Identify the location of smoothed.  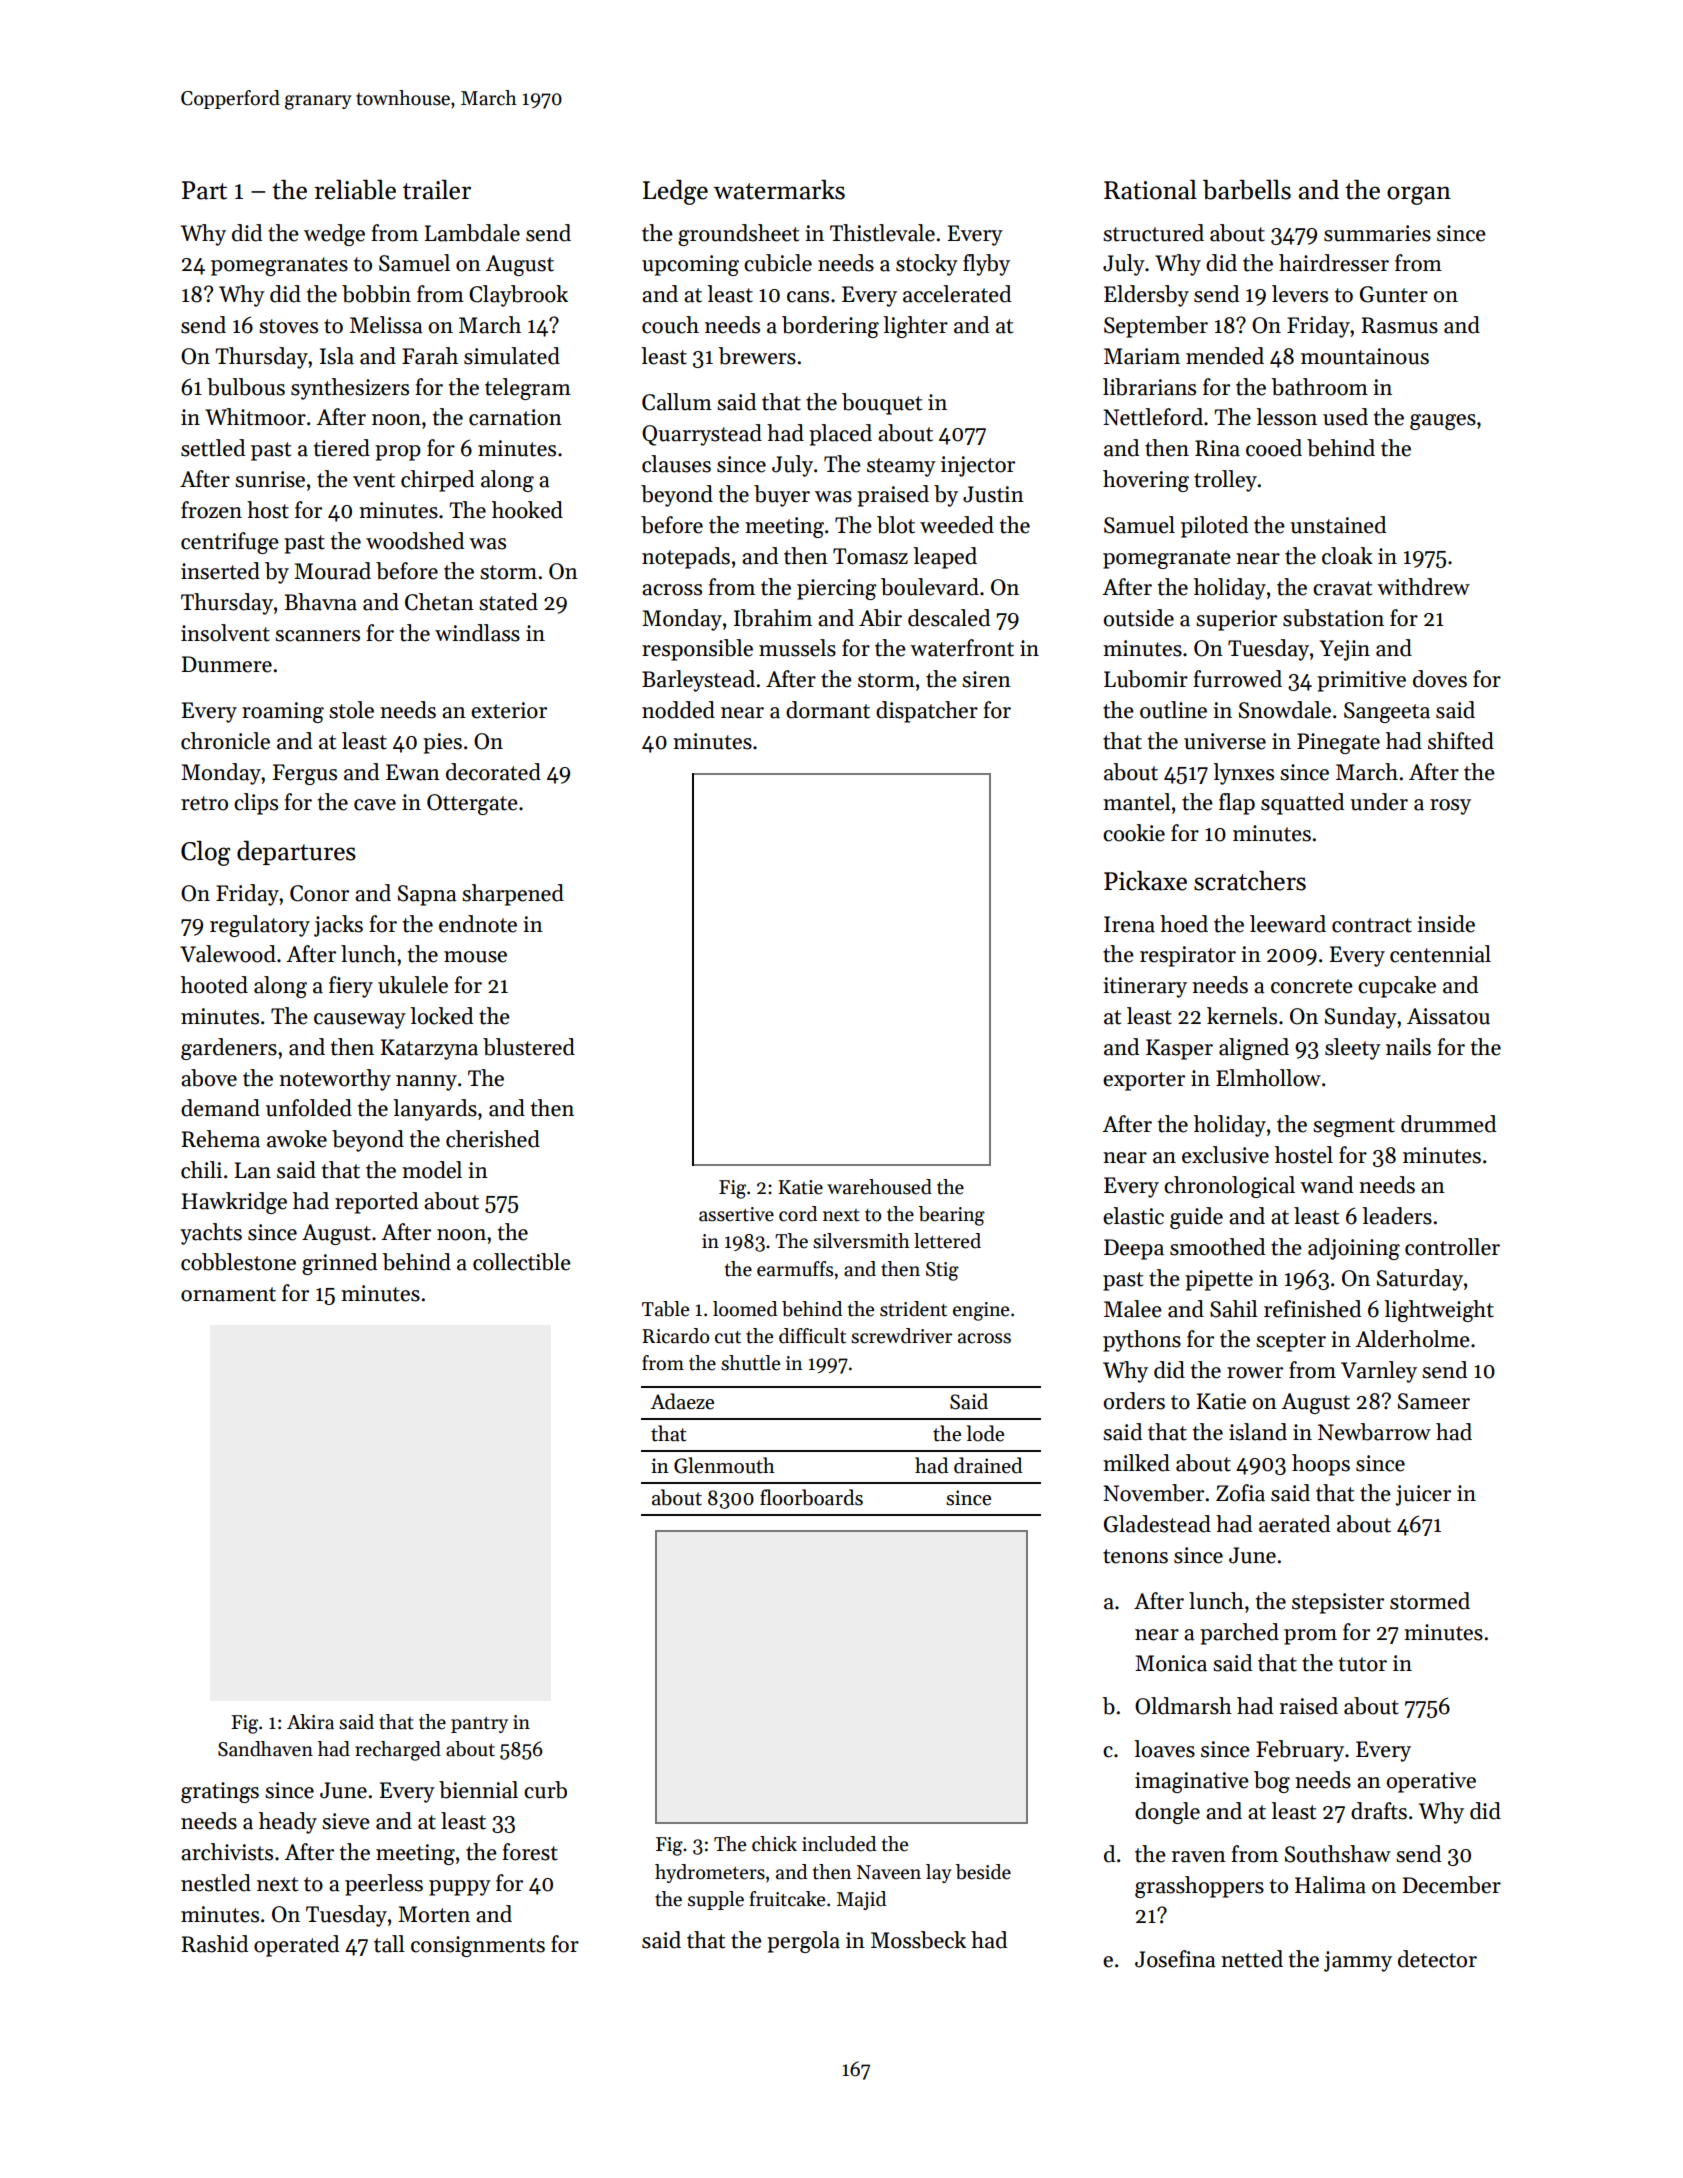
(1217, 1247).
